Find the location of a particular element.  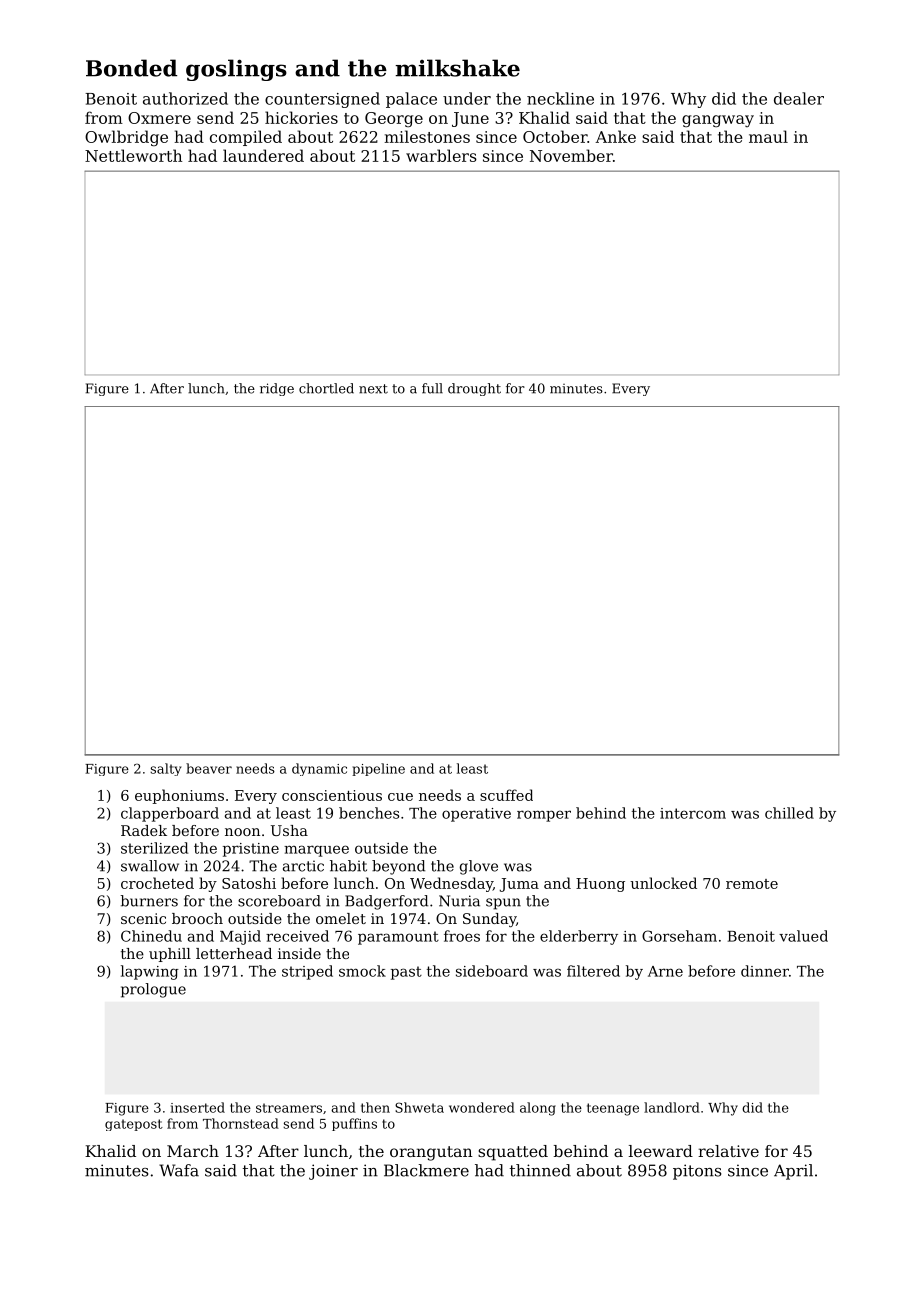

next is located at coordinates (373, 389).
